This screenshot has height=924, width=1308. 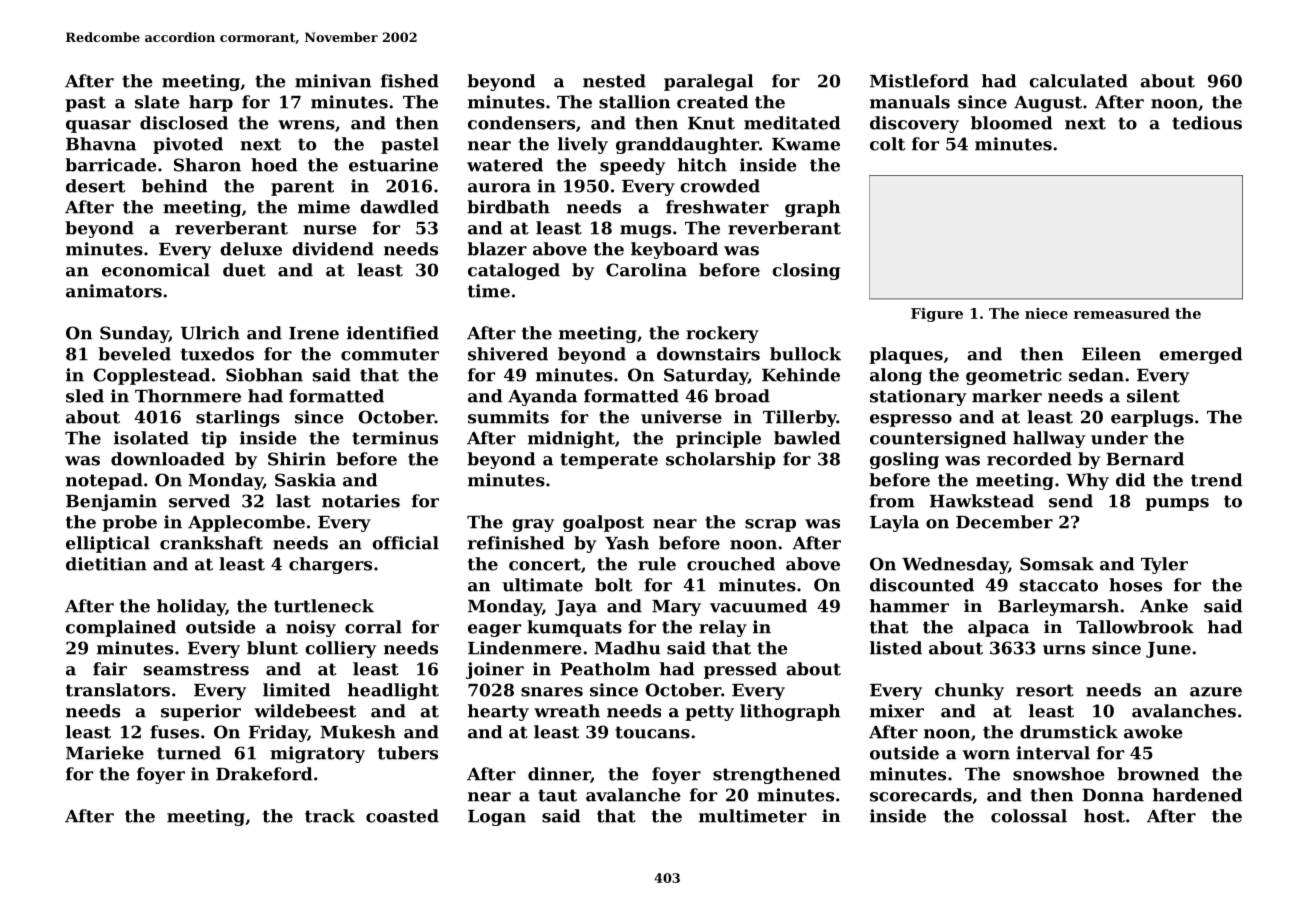 What do you see at coordinates (508, 354) in the screenshot?
I see `shivered` at bounding box center [508, 354].
